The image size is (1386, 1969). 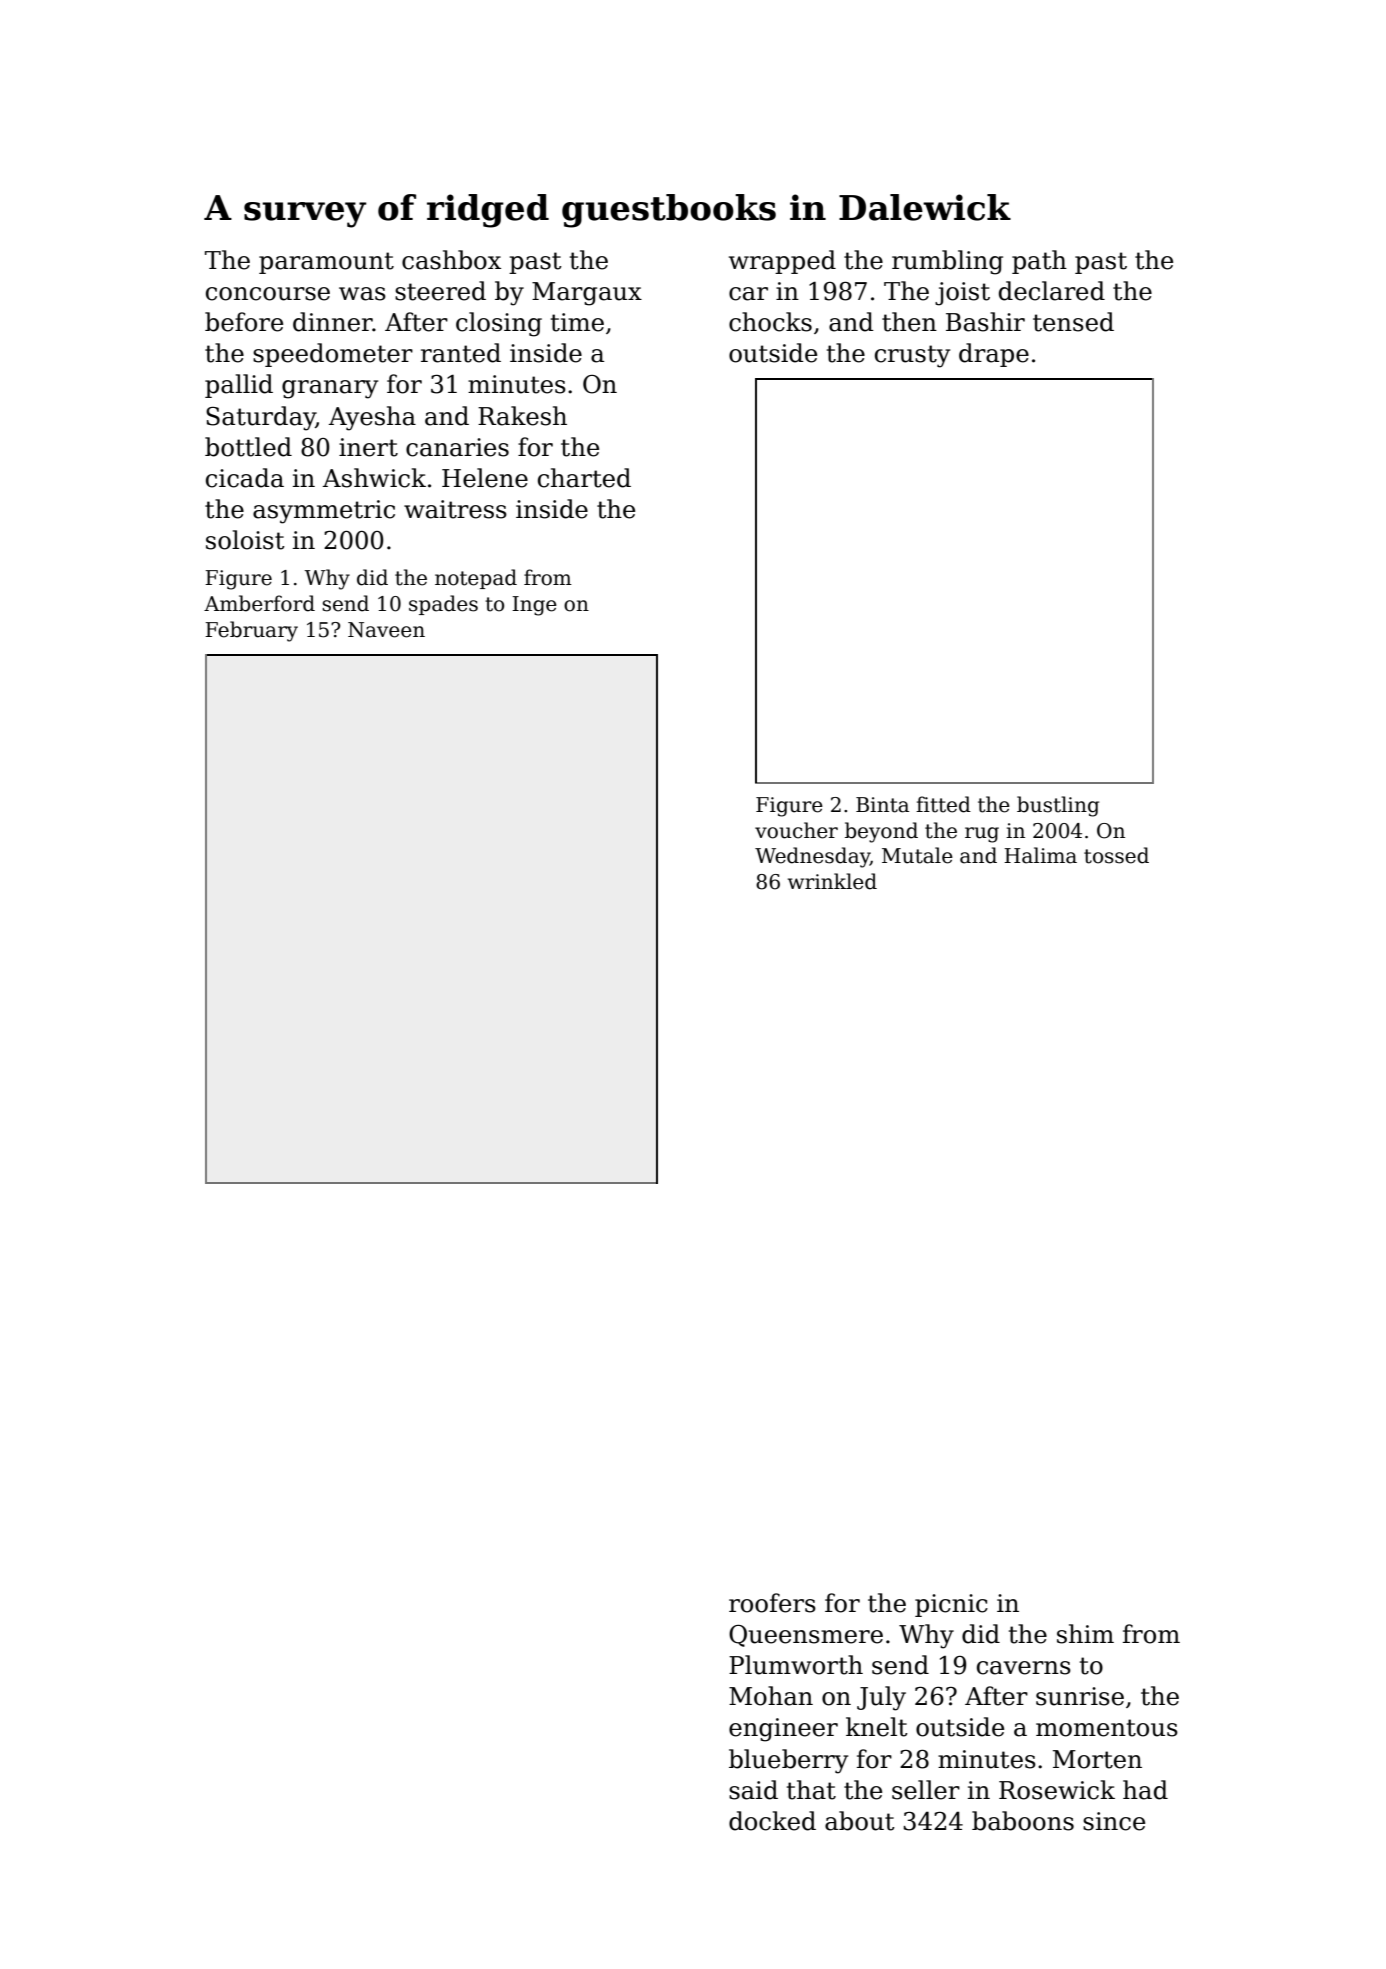 I want to click on wrinkled, so click(x=832, y=881).
